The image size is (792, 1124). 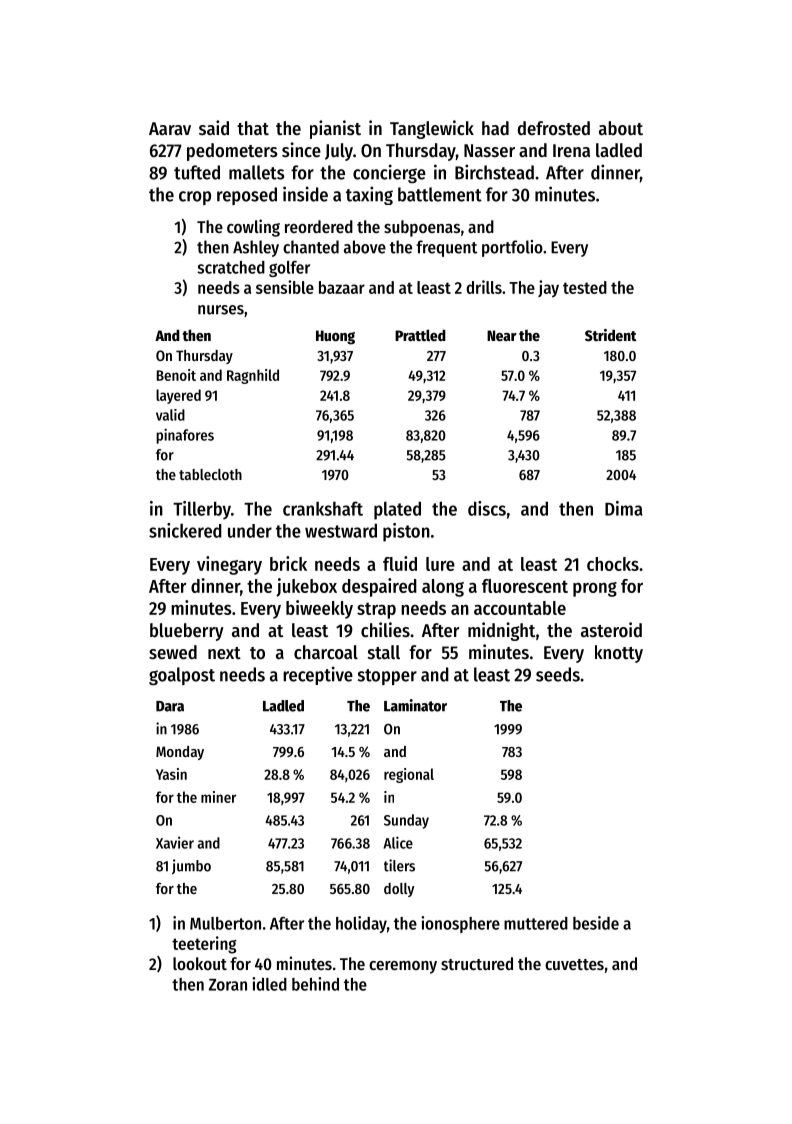 I want to click on Prattled, so click(x=420, y=335).
